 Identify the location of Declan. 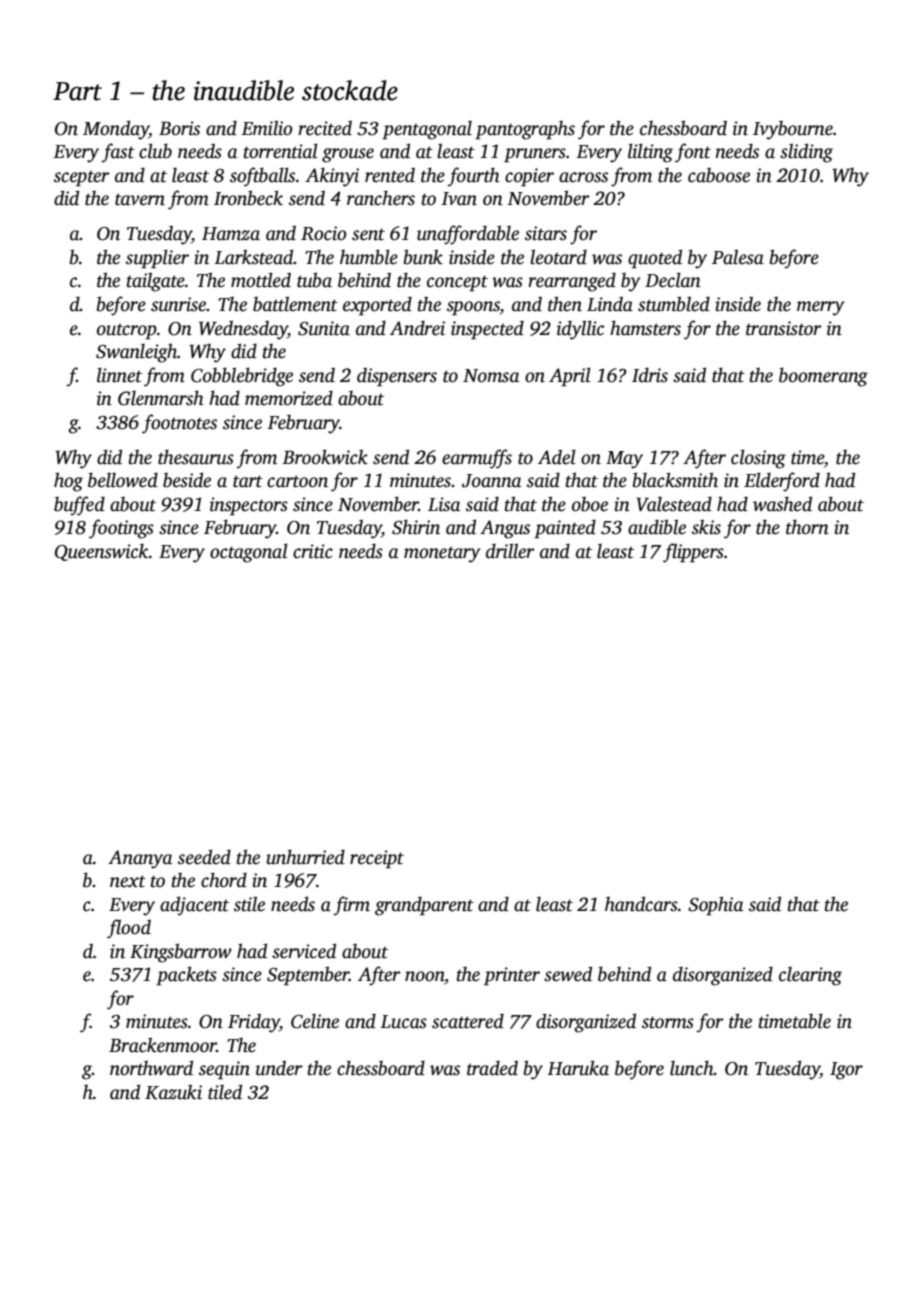
(673, 280).
